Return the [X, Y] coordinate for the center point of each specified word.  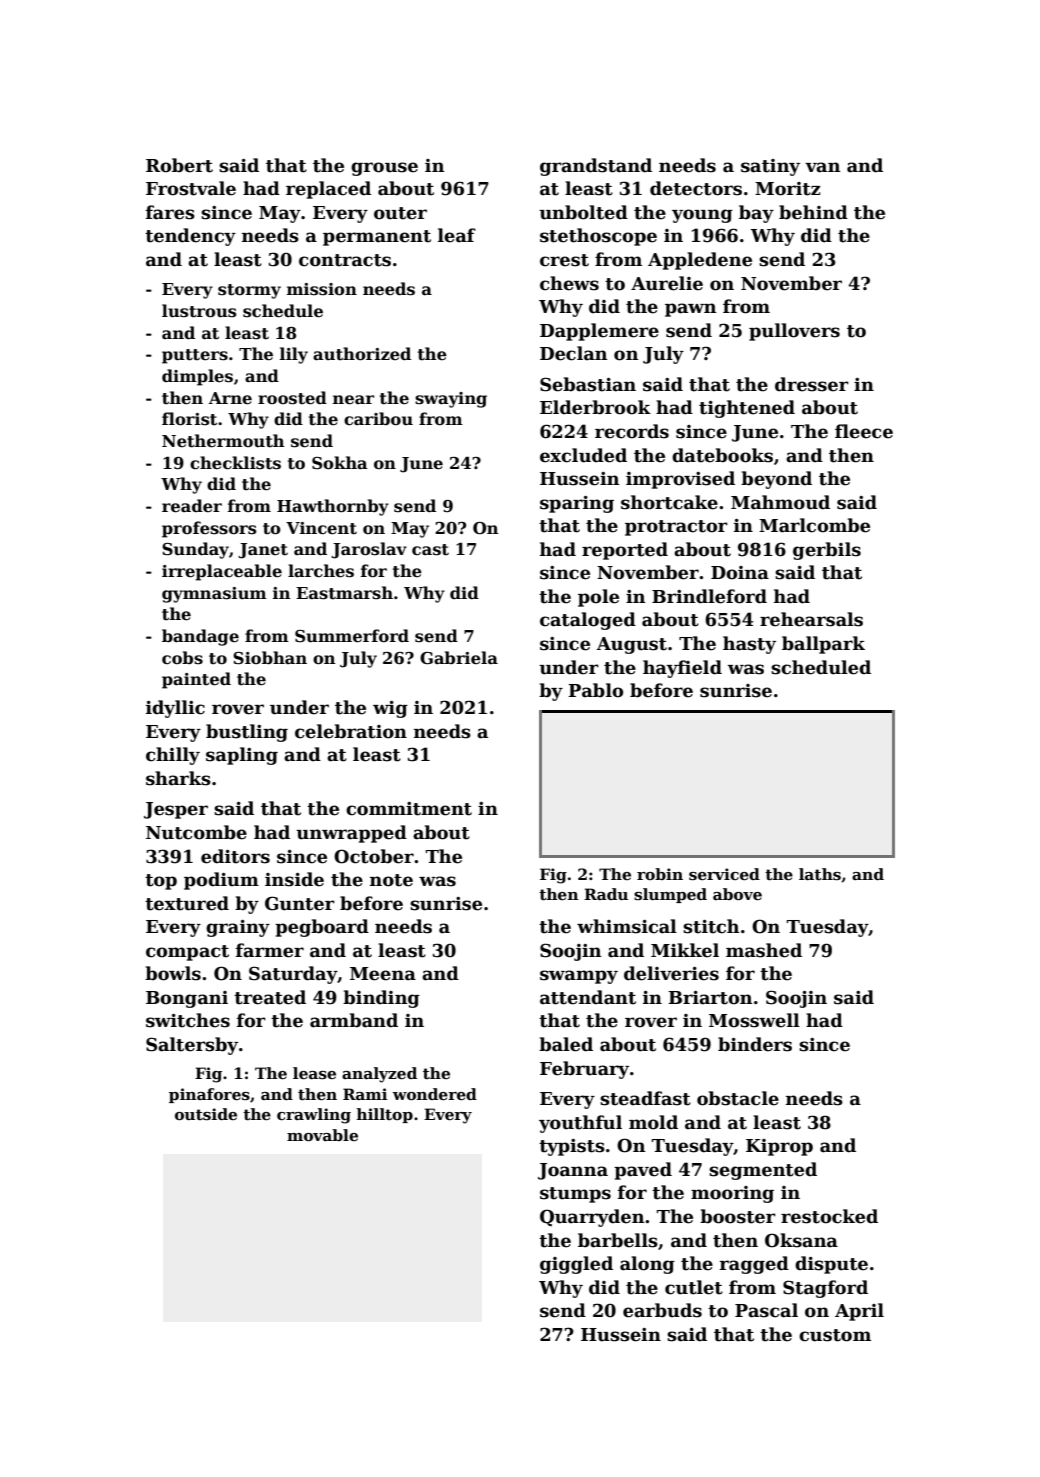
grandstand [596, 167]
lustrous [199, 311]
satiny [770, 167]
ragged [754, 1265]
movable [322, 1135]
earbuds [662, 1310]
